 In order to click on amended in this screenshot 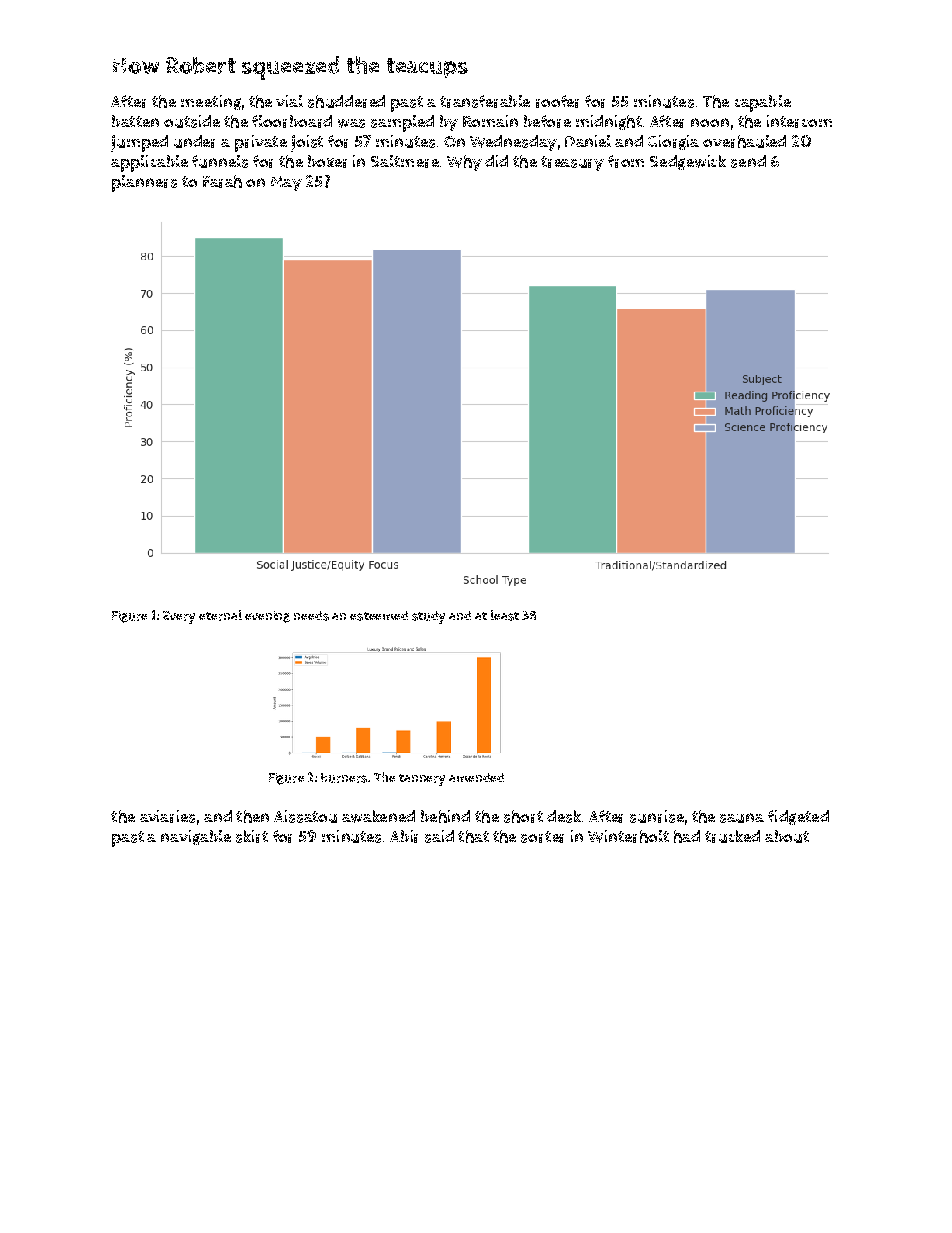, I will do `click(476, 777)`.
